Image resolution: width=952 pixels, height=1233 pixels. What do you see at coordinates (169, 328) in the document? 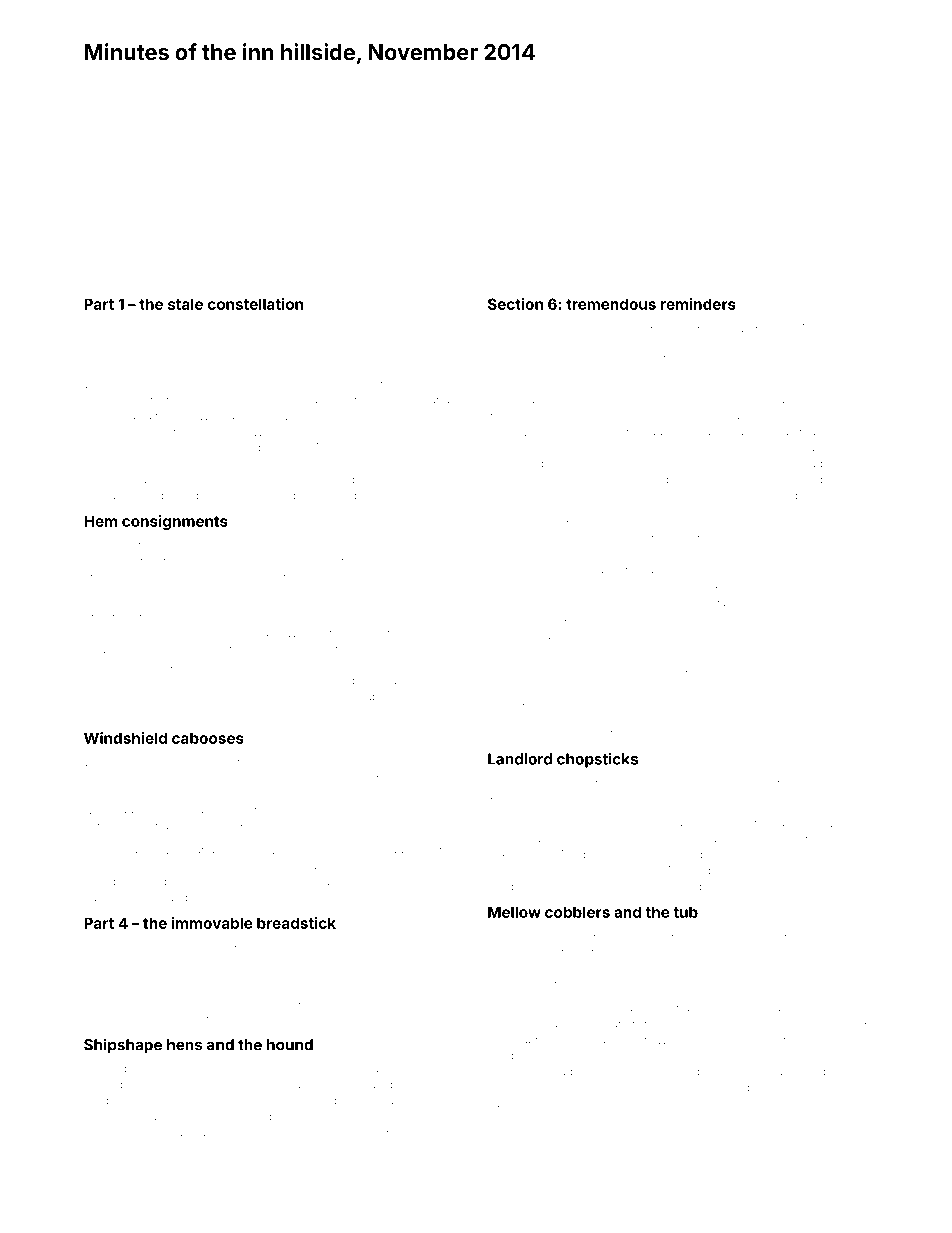
I see `tortilla` at bounding box center [169, 328].
